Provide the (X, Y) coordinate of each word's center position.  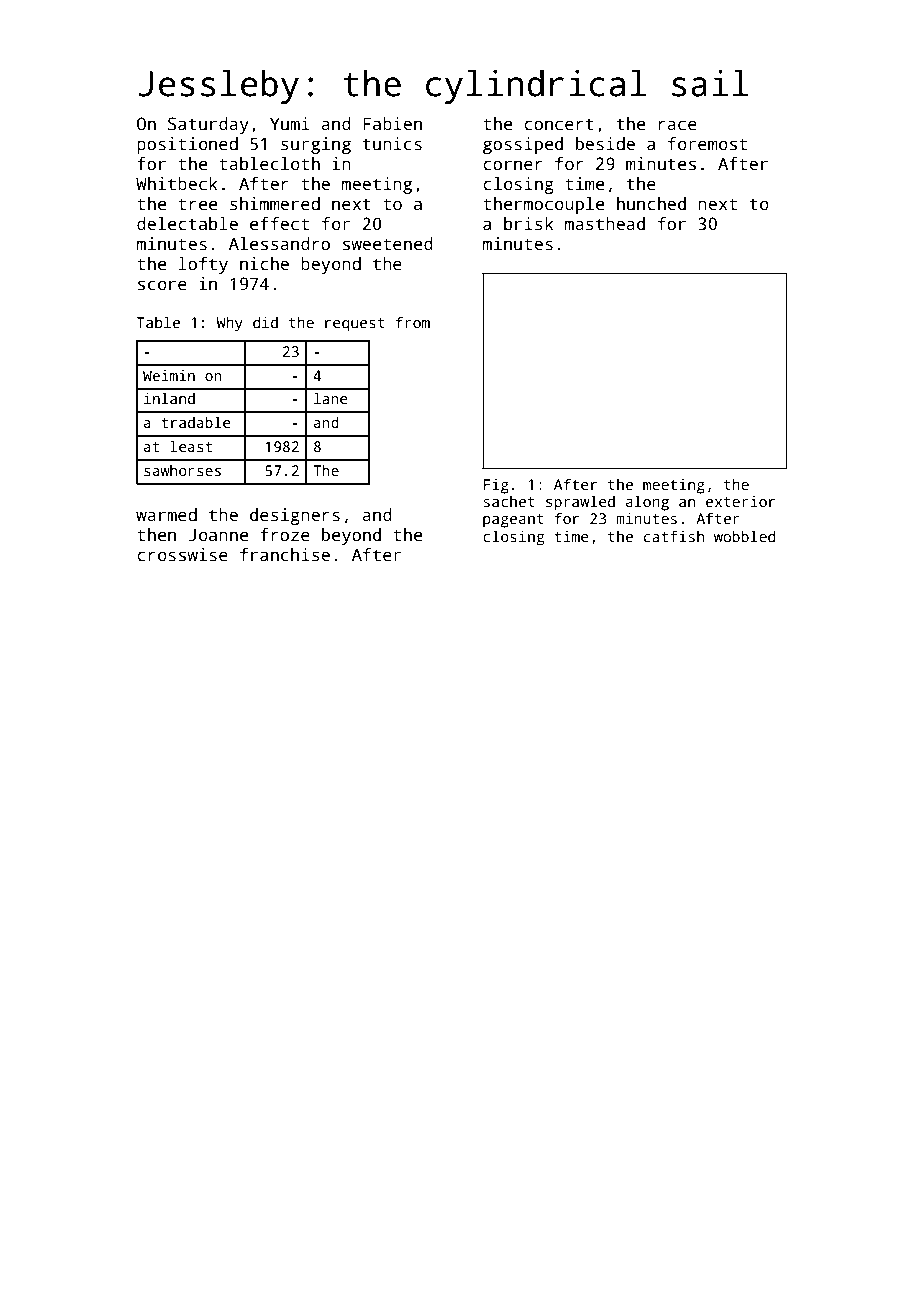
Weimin (169, 375)
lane (331, 398)
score (162, 285)
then (156, 535)
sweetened (388, 244)
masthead (605, 224)
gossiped (523, 145)
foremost (707, 144)
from (413, 322)
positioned (187, 145)
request (355, 325)
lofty (203, 265)
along (647, 503)
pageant (513, 521)
